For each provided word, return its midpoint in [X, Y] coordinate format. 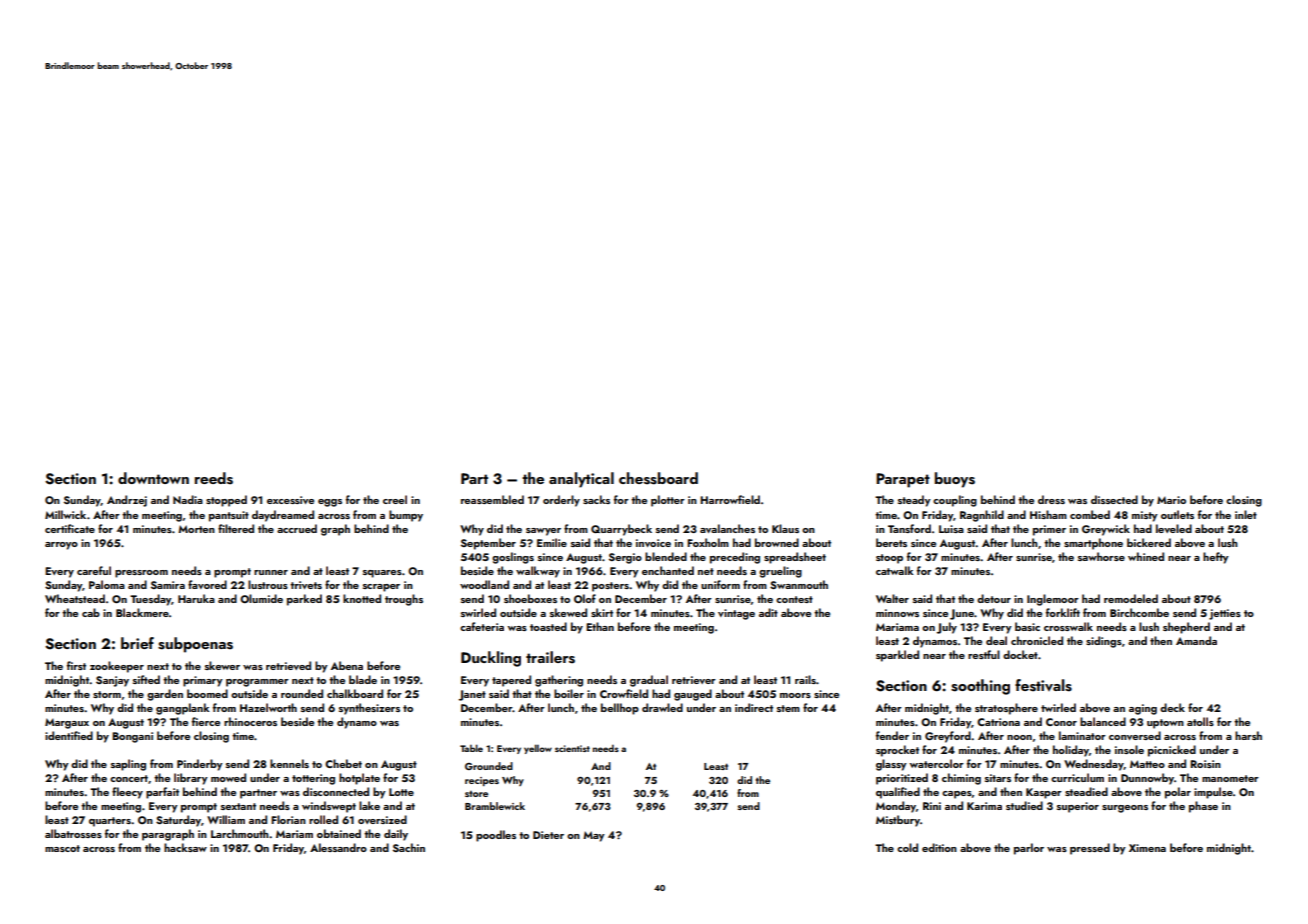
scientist [572, 748]
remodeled [1131, 598]
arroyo [61, 546]
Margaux [67, 723]
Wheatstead [75, 598]
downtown [153, 478]
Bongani [132, 737]
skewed [568, 612]
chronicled [1037, 640]
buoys [955, 480]
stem [788, 708]
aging [1143, 709]
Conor [1061, 722]
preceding [735, 558]
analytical [581, 480]
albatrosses [73, 833]
